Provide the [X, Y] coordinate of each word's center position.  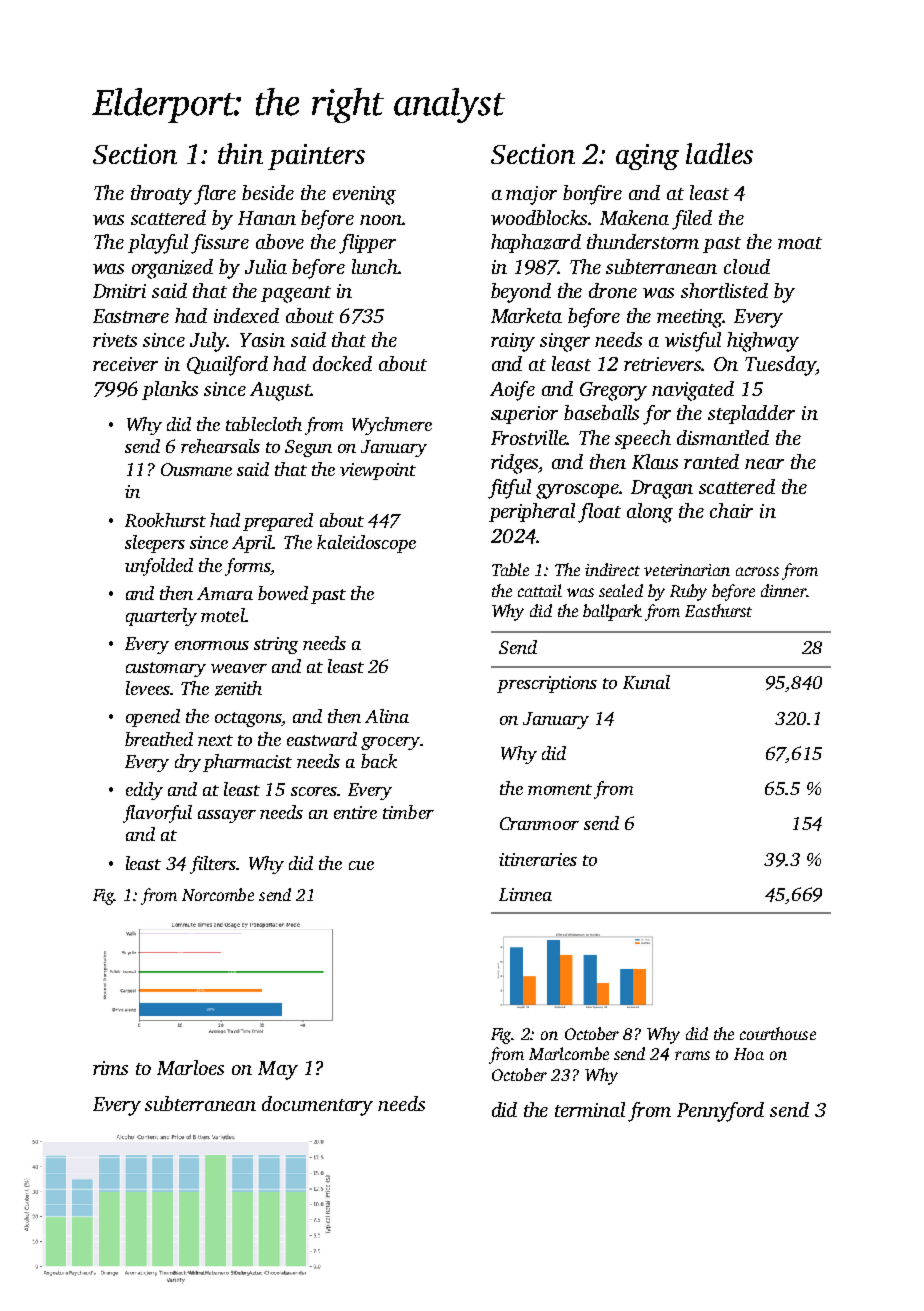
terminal [590, 1109]
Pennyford [720, 1112]
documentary [317, 1106]
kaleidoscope [366, 544]
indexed [246, 315]
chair [731, 510]
